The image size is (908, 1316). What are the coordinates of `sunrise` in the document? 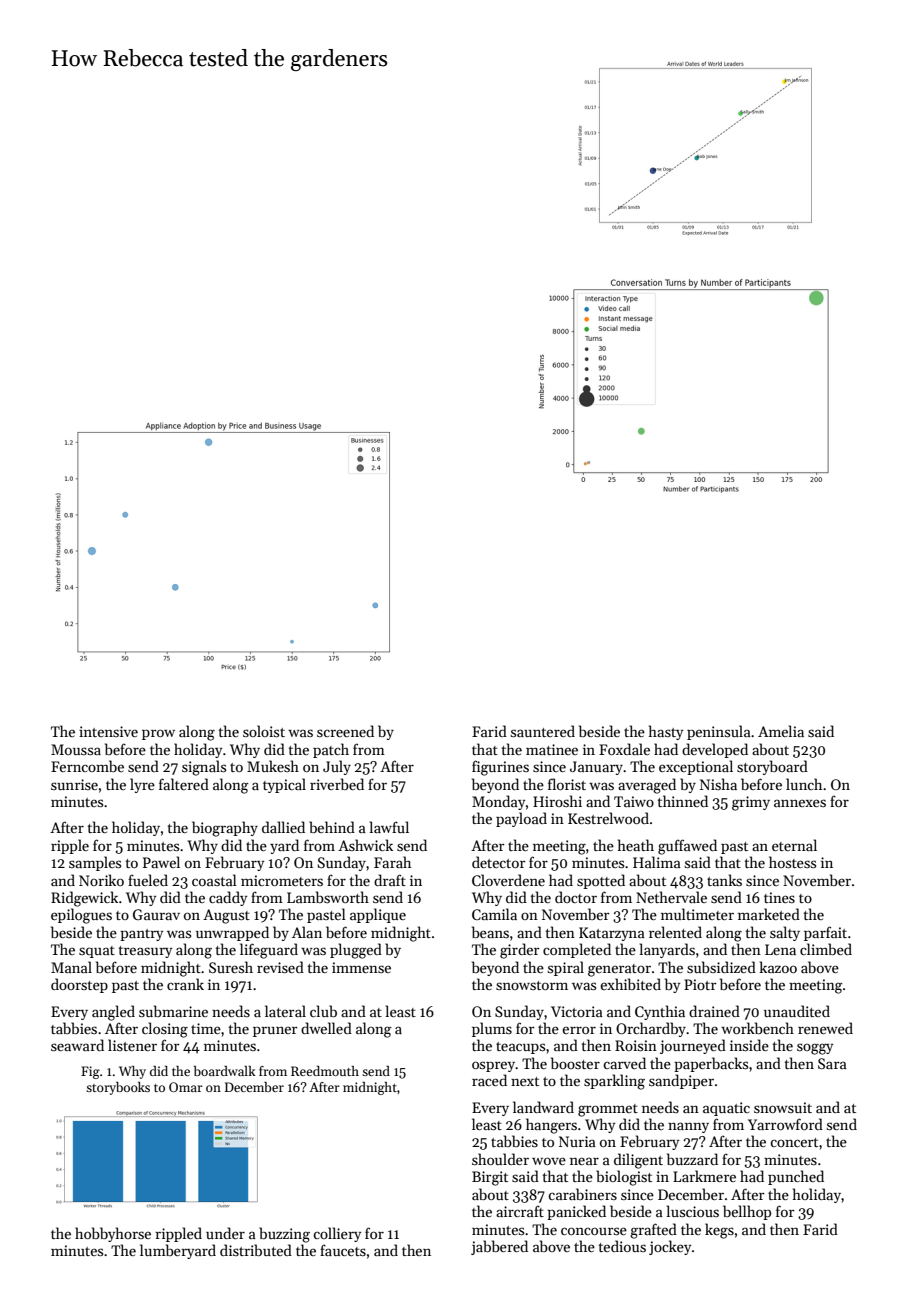 It's located at (74, 784).
